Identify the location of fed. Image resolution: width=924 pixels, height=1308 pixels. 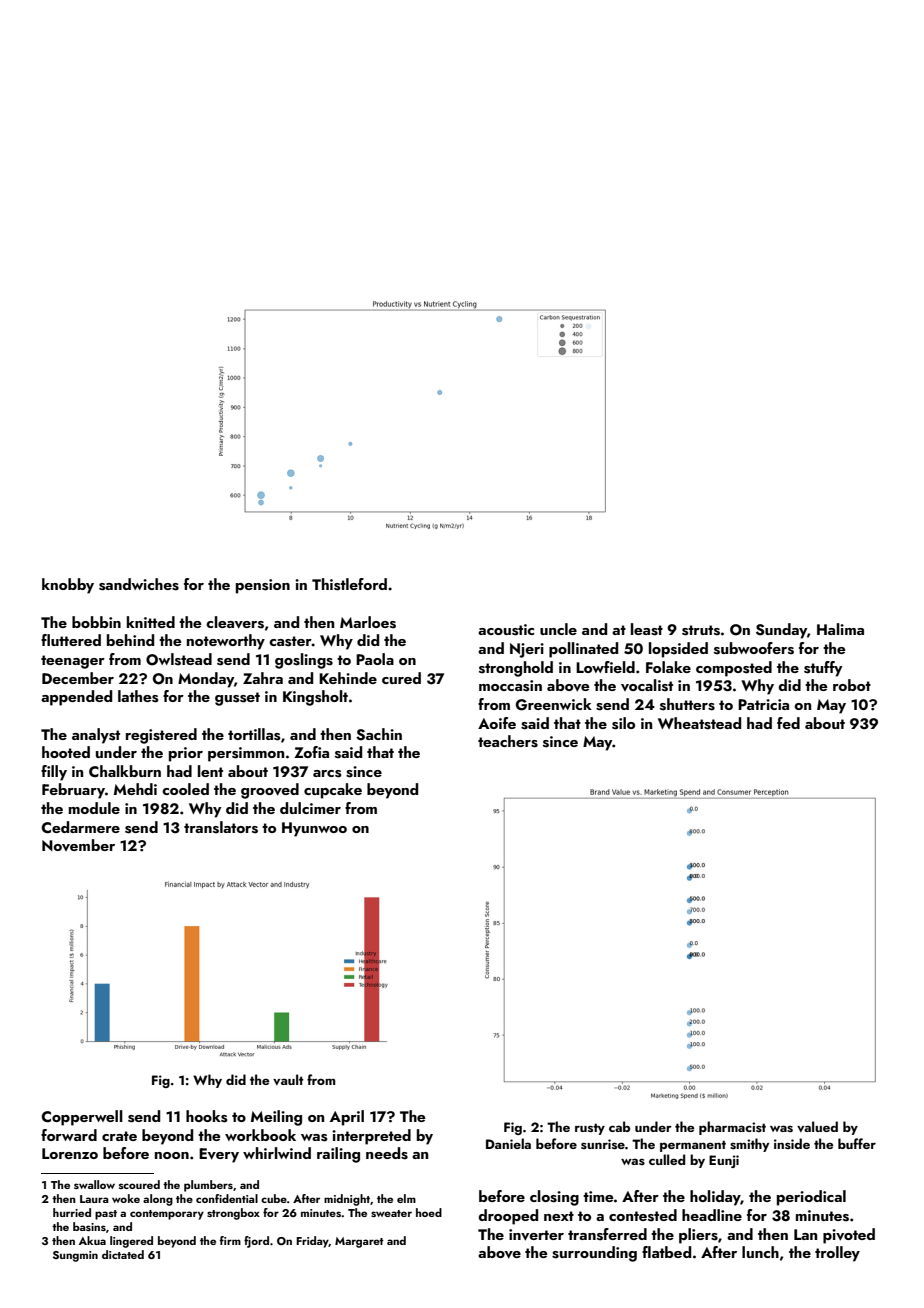
(788, 723).
